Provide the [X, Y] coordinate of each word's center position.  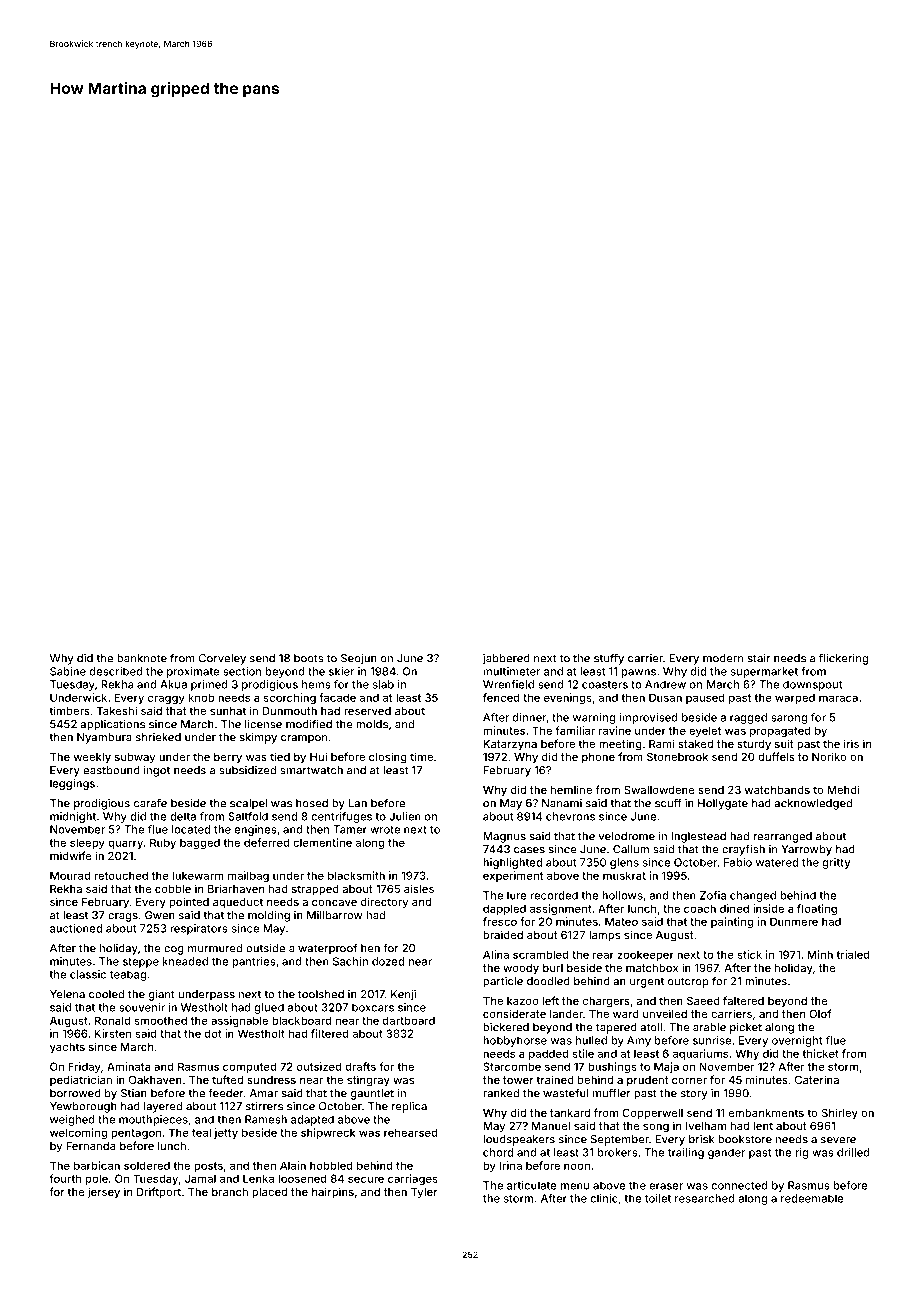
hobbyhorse [515, 1041]
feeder [226, 1093]
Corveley [222, 659]
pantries [254, 962]
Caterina [817, 1079]
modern [723, 658]
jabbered [506, 659]
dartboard [409, 1020]
